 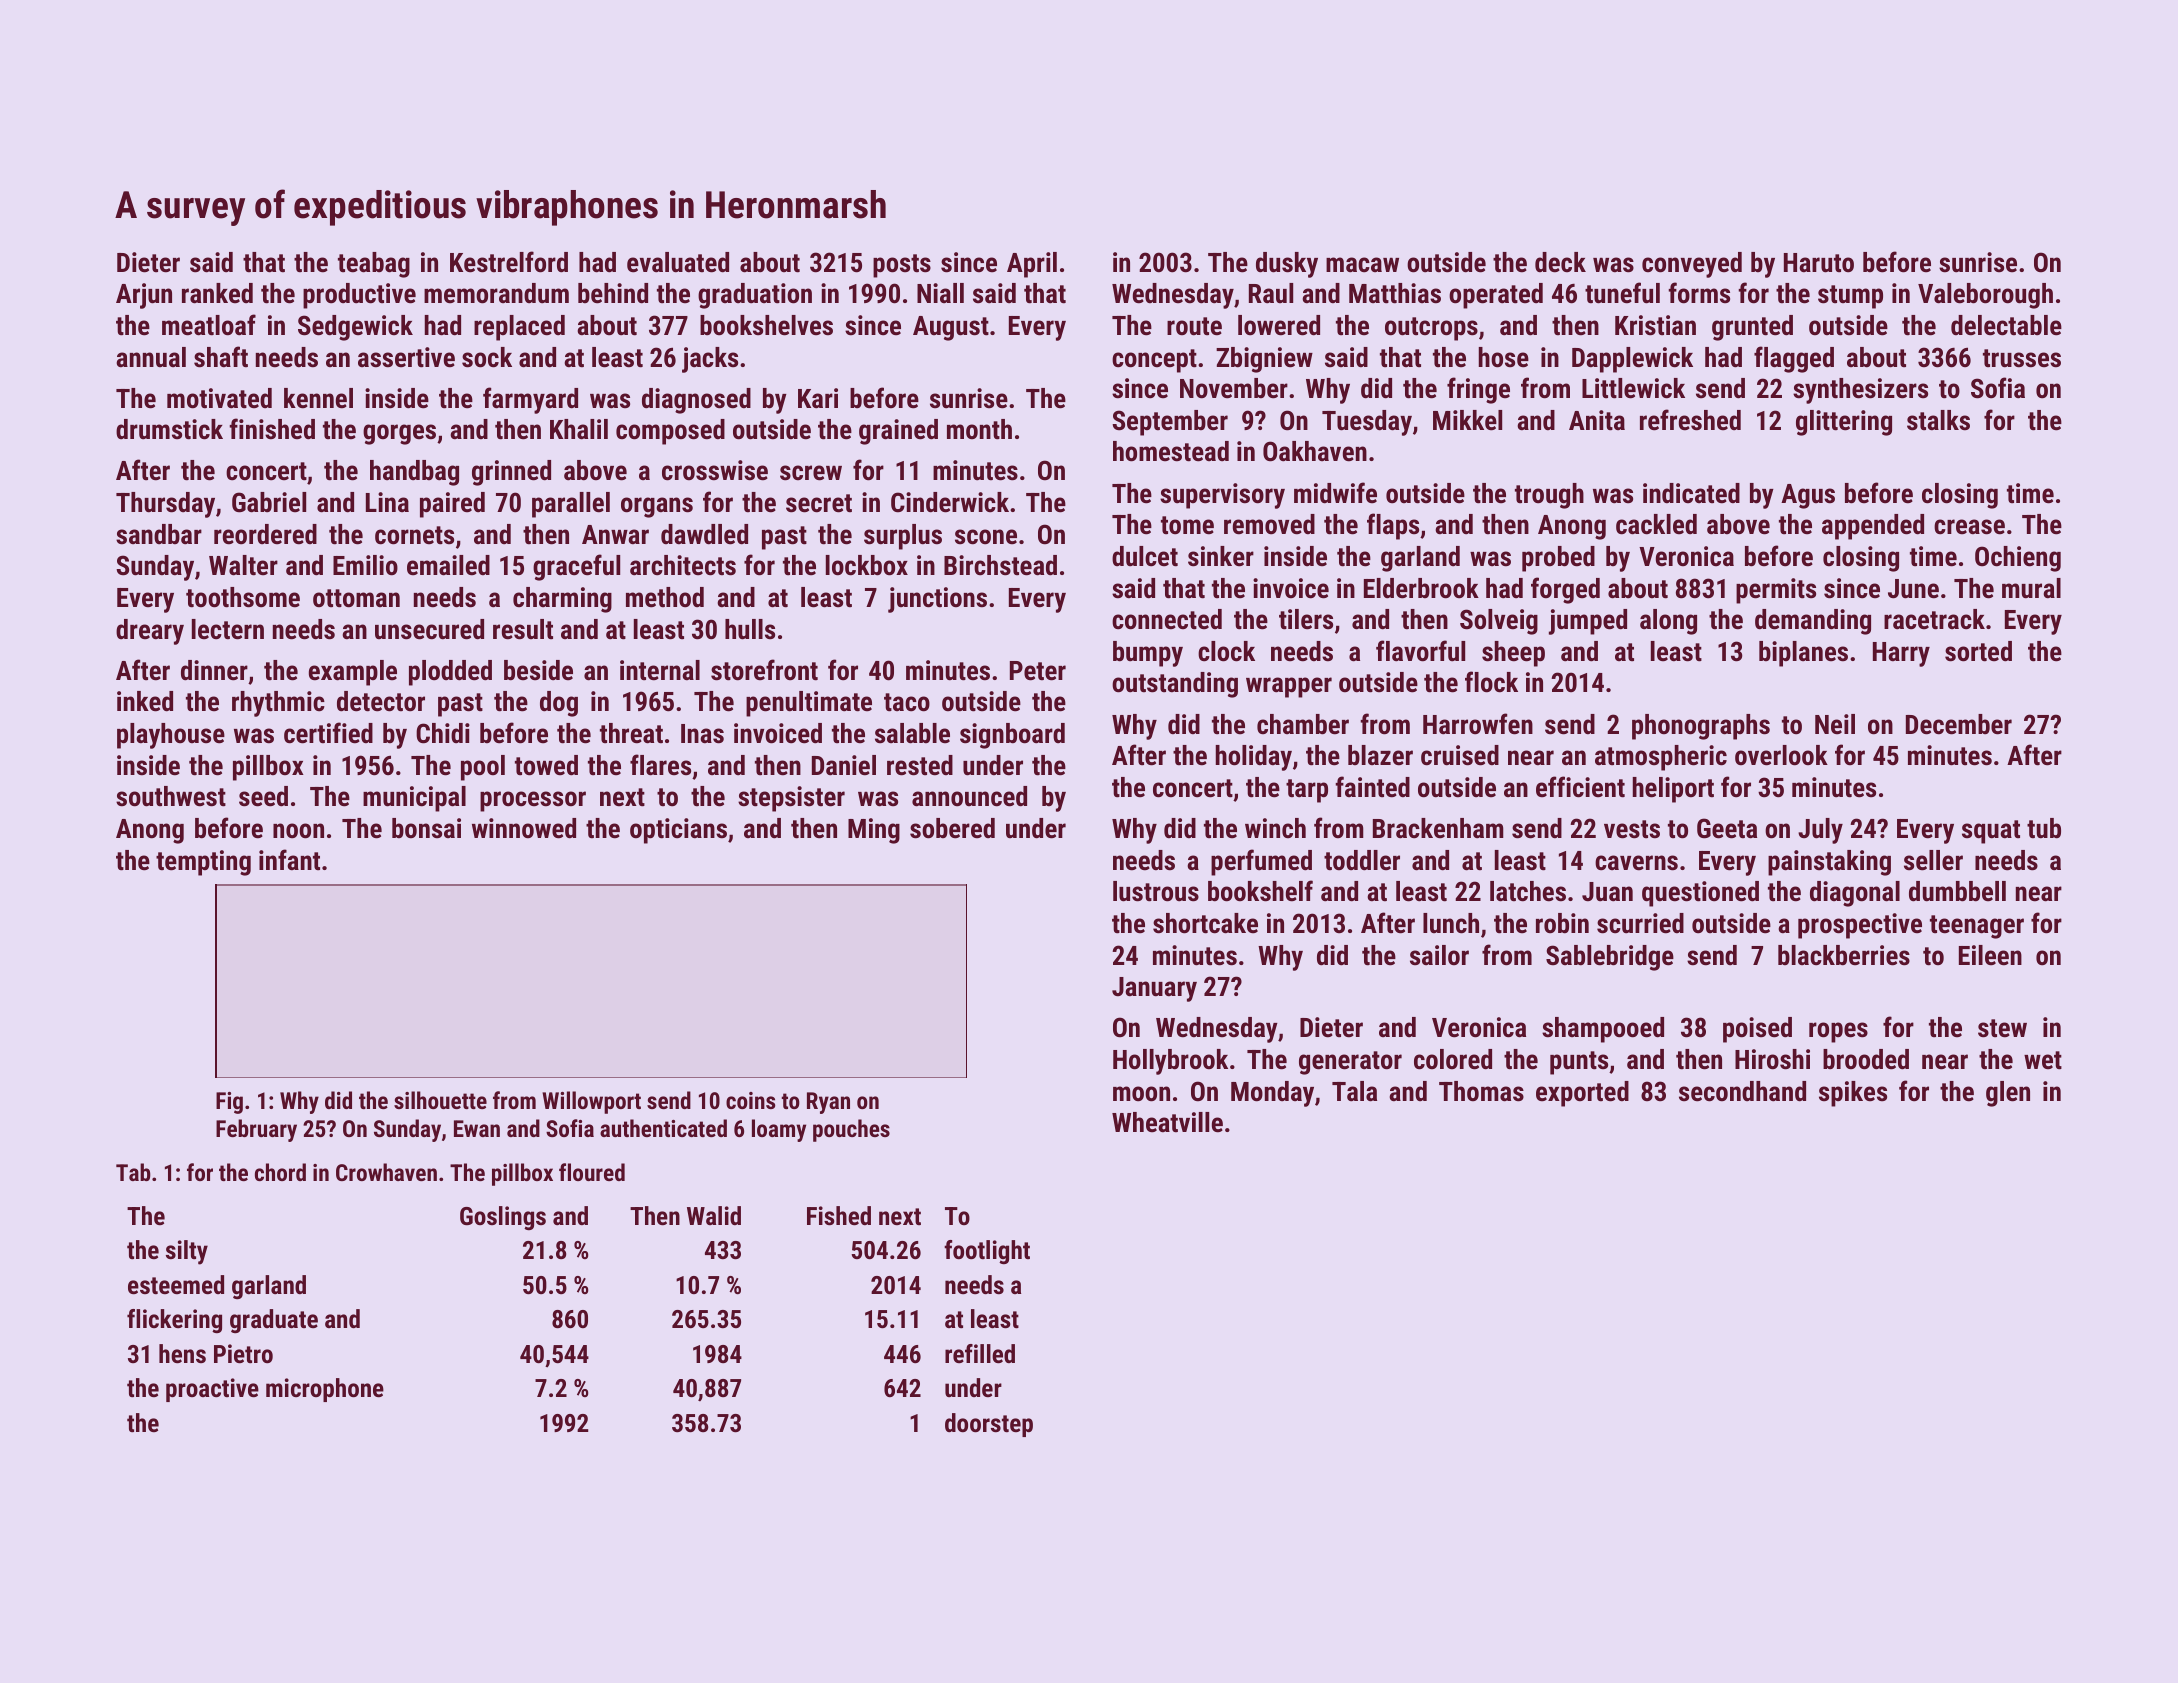 I want to click on rested, so click(x=920, y=765).
